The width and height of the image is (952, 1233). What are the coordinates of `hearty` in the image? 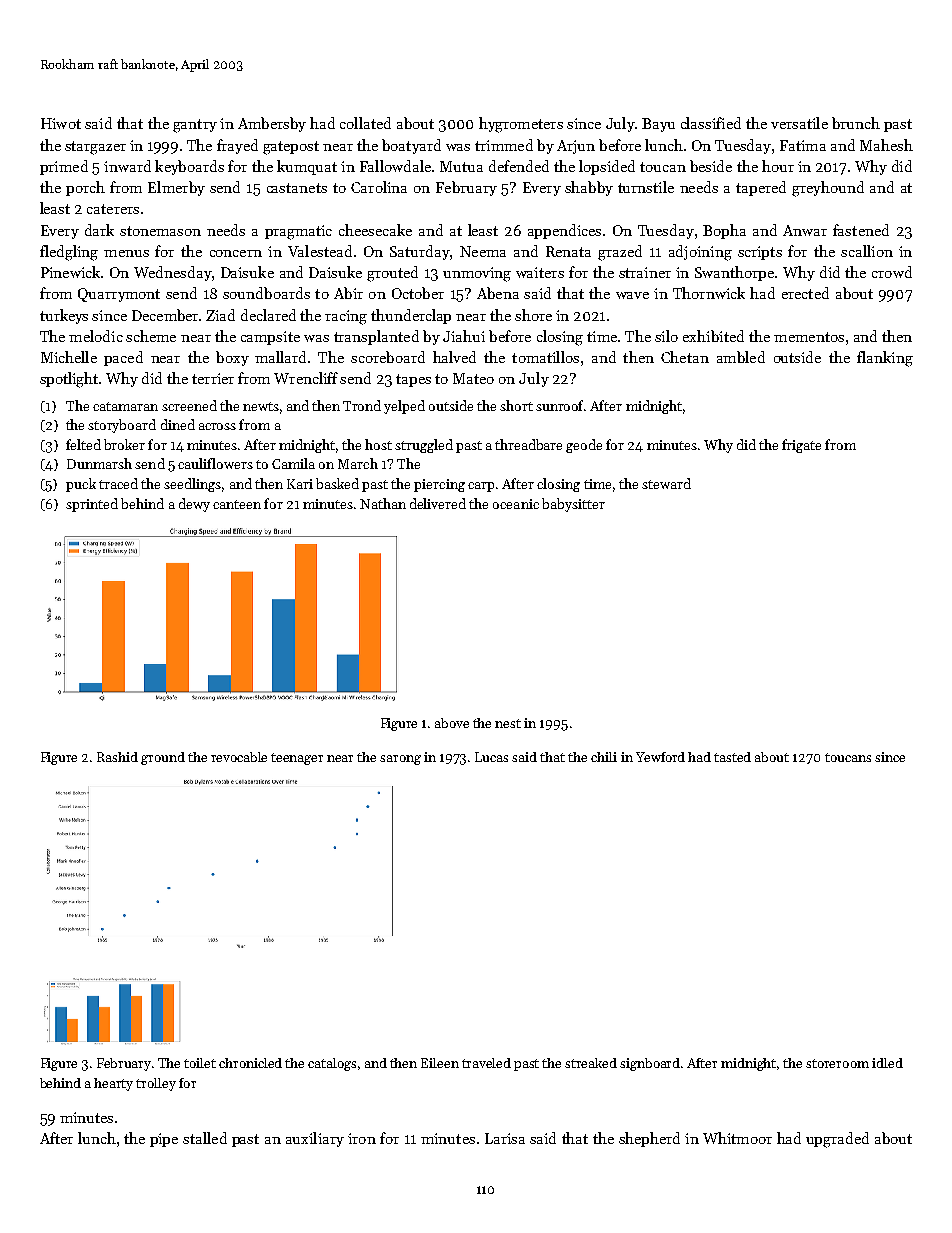 It's located at (113, 1084).
